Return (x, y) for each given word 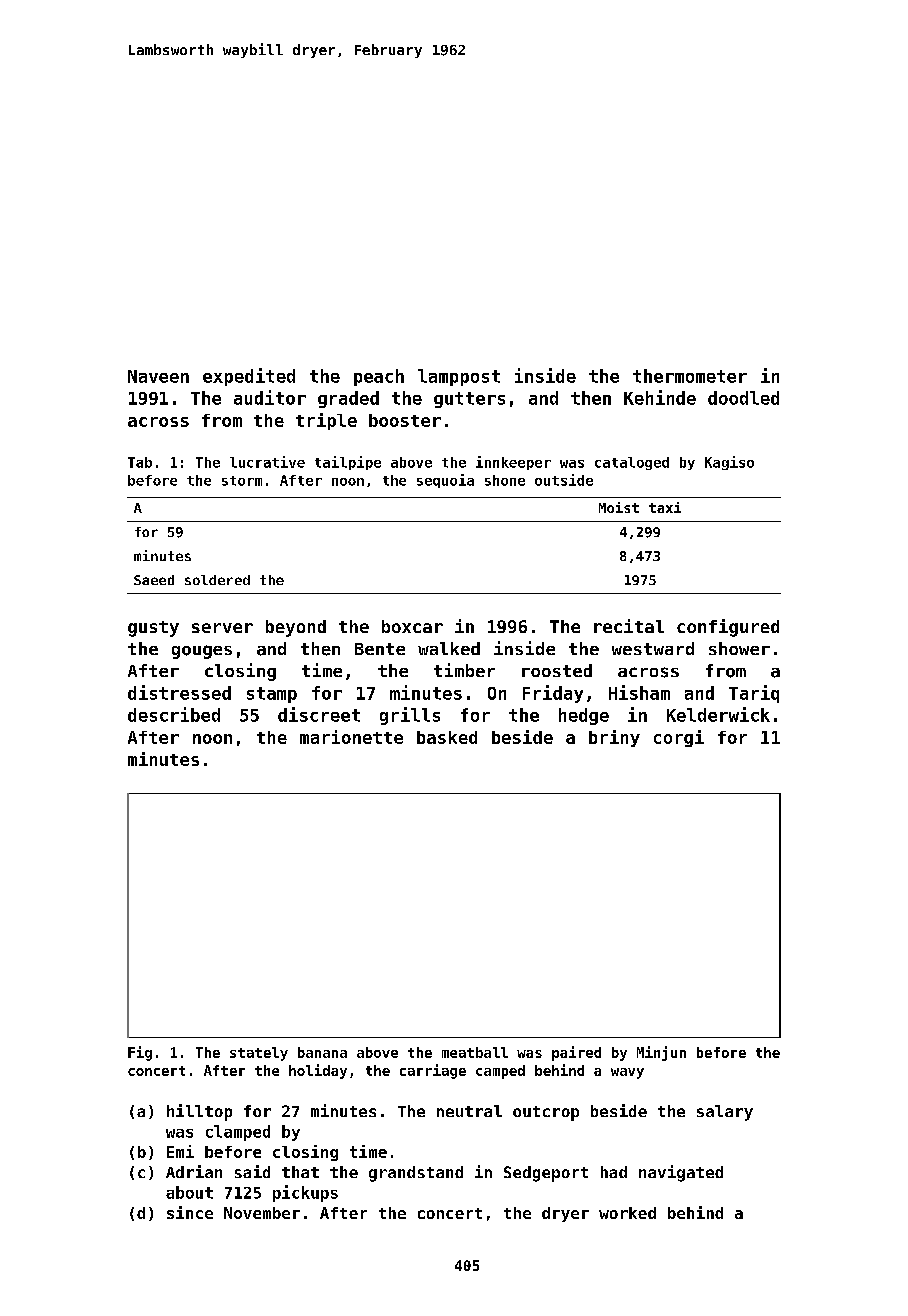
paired (576, 1053)
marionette (351, 737)
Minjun (661, 1053)
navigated (681, 1173)
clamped (238, 1133)
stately (259, 1054)
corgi (679, 738)
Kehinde (660, 397)
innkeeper (513, 463)
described (174, 714)
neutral (469, 1111)
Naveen (158, 376)
